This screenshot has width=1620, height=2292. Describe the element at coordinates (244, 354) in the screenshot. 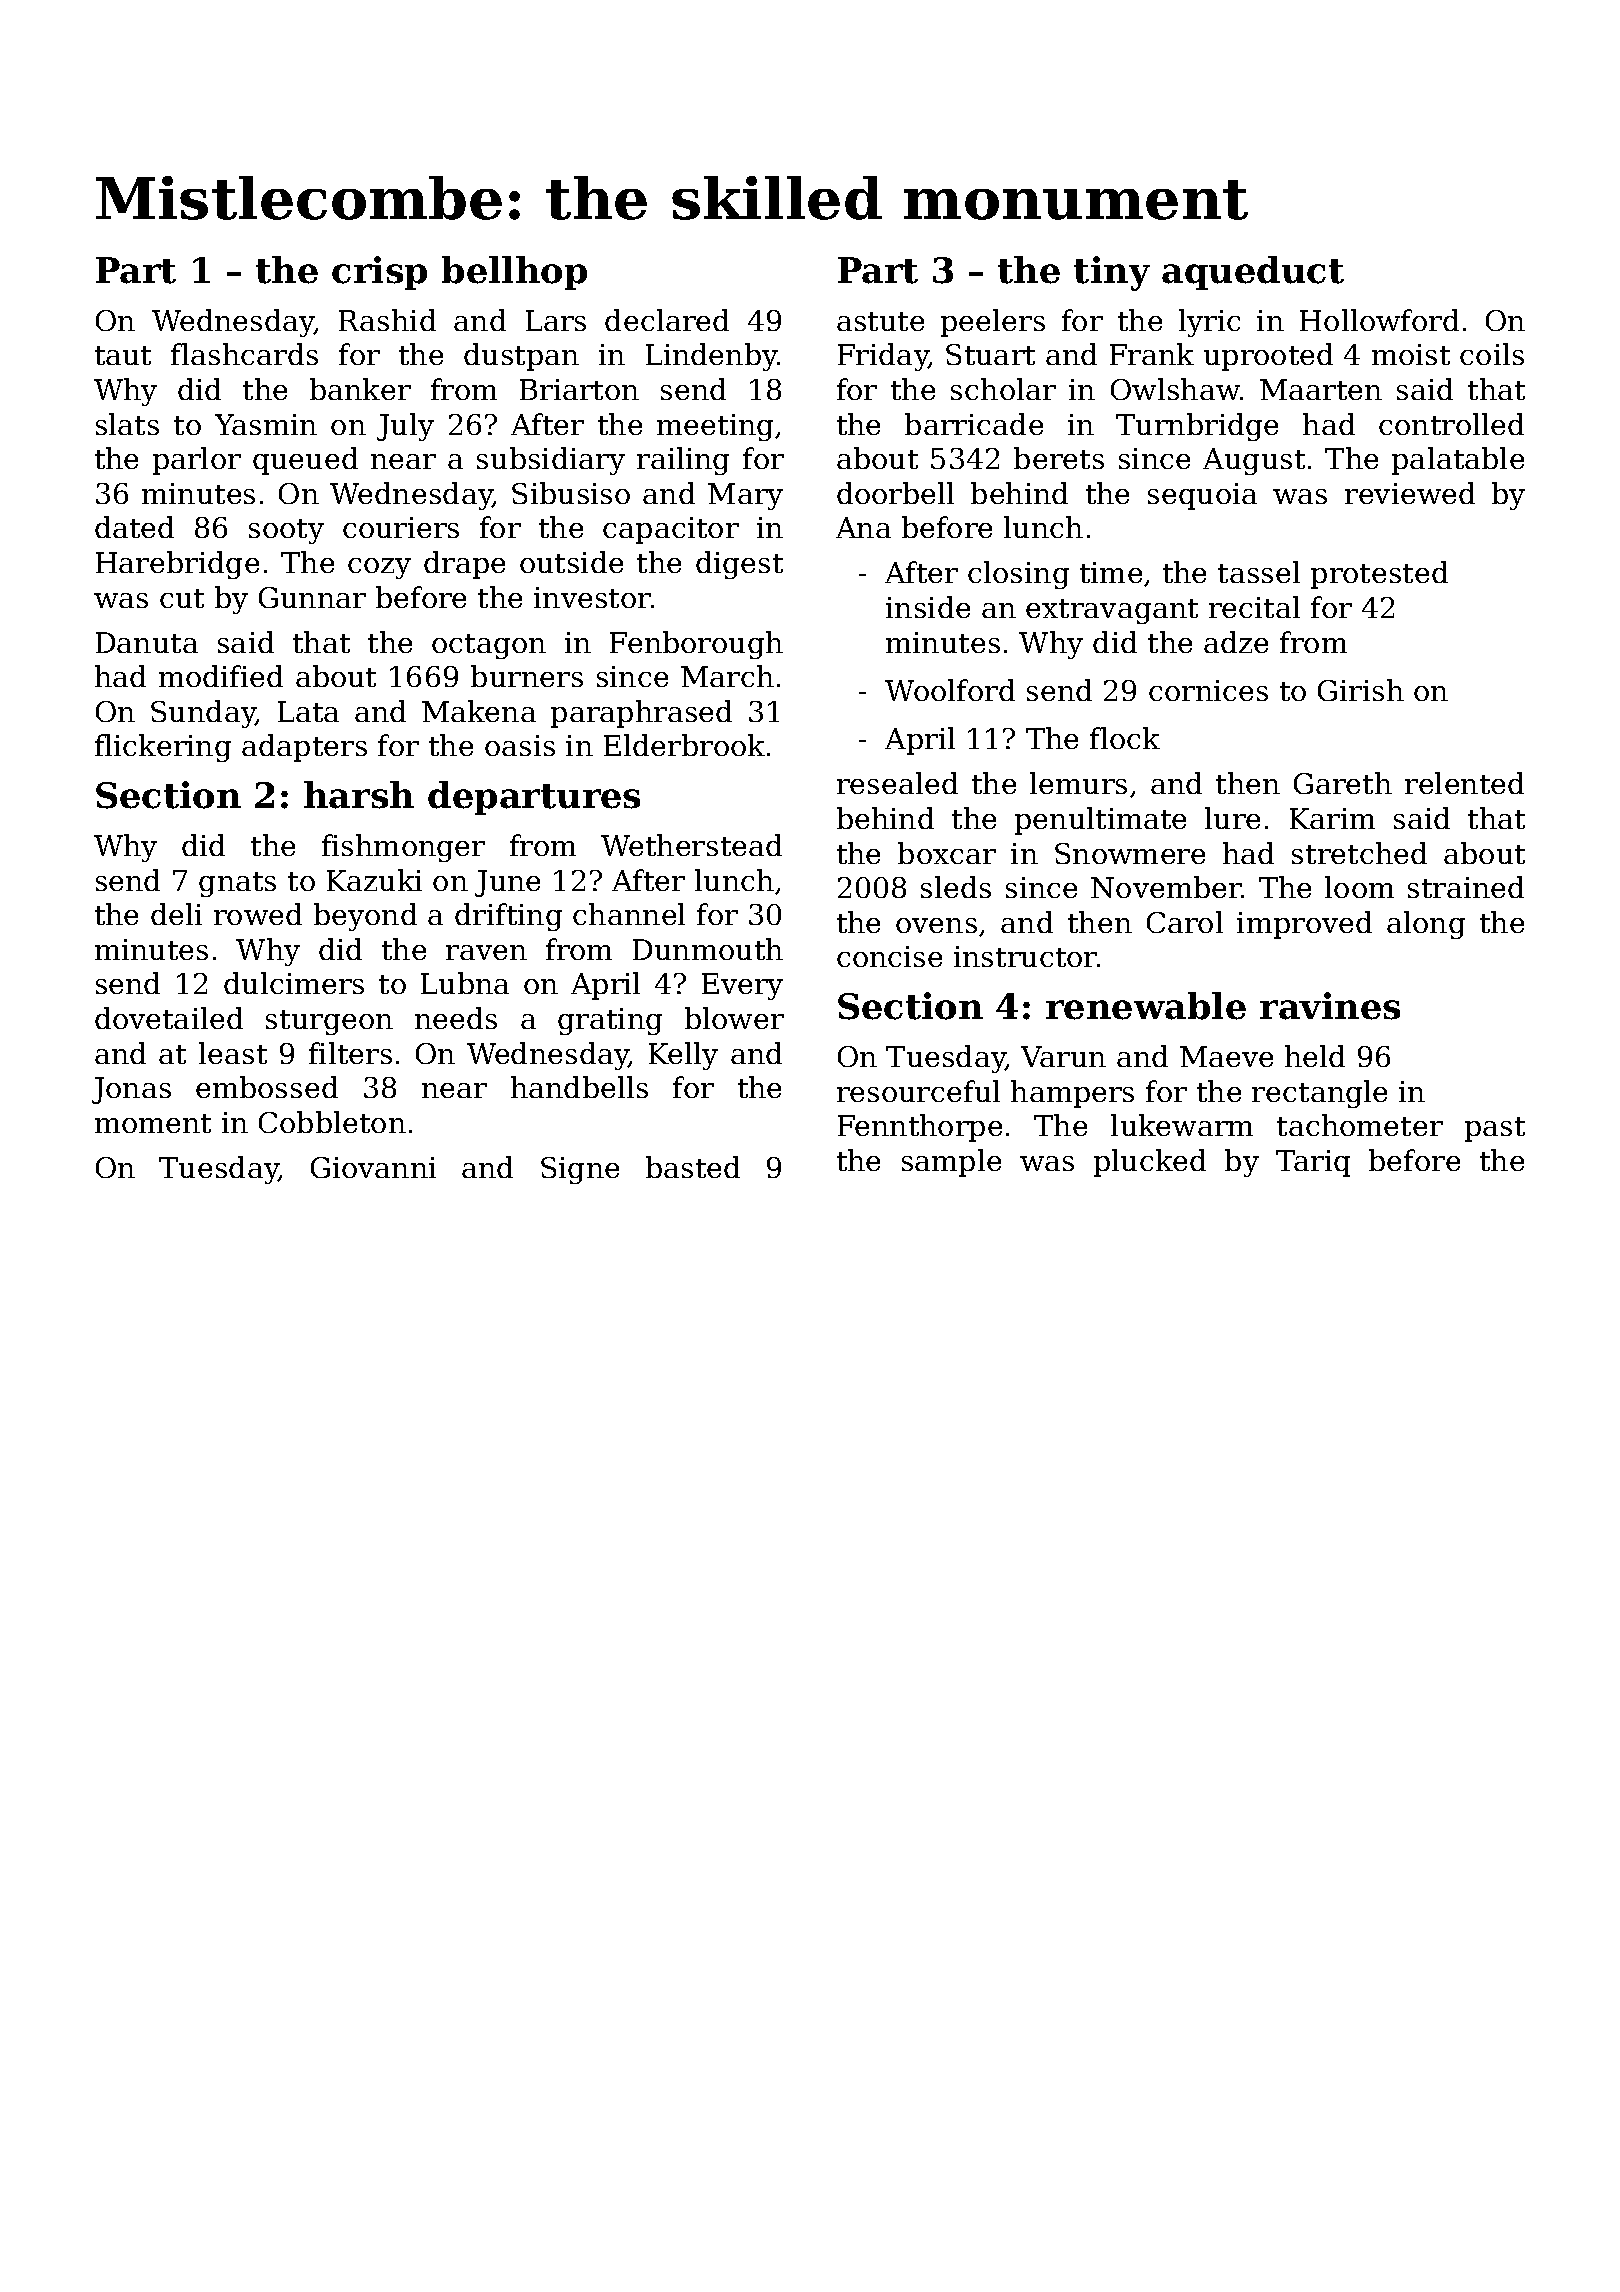

I see `flashcards` at that location.
